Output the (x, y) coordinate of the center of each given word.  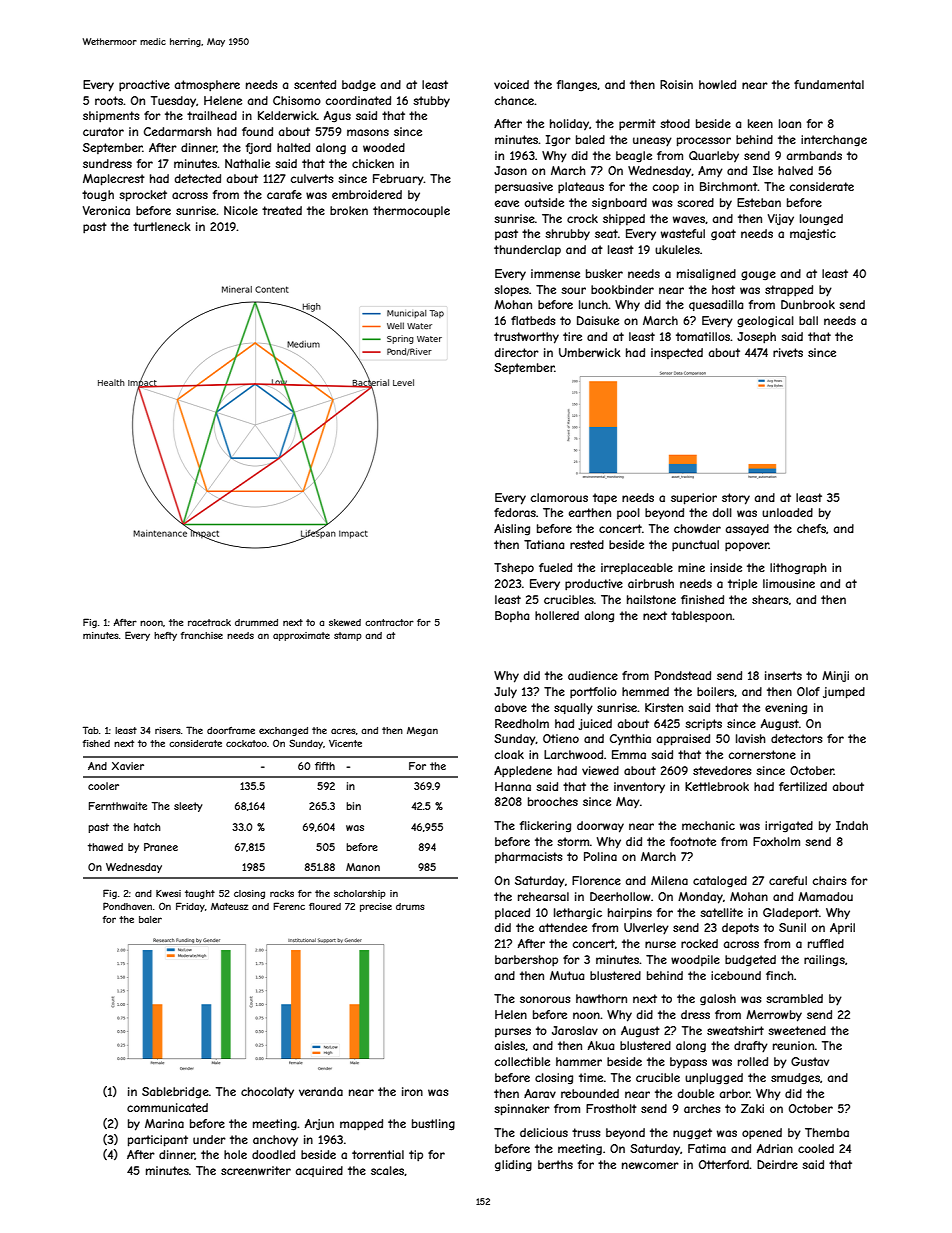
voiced (511, 84)
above (511, 707)
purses (513, 1032)
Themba (827, 1132)
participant (158, 1141)
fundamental (829, 84)
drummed (256, 622)
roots (109, 100)
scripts (703, 724)
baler (150, 919)
